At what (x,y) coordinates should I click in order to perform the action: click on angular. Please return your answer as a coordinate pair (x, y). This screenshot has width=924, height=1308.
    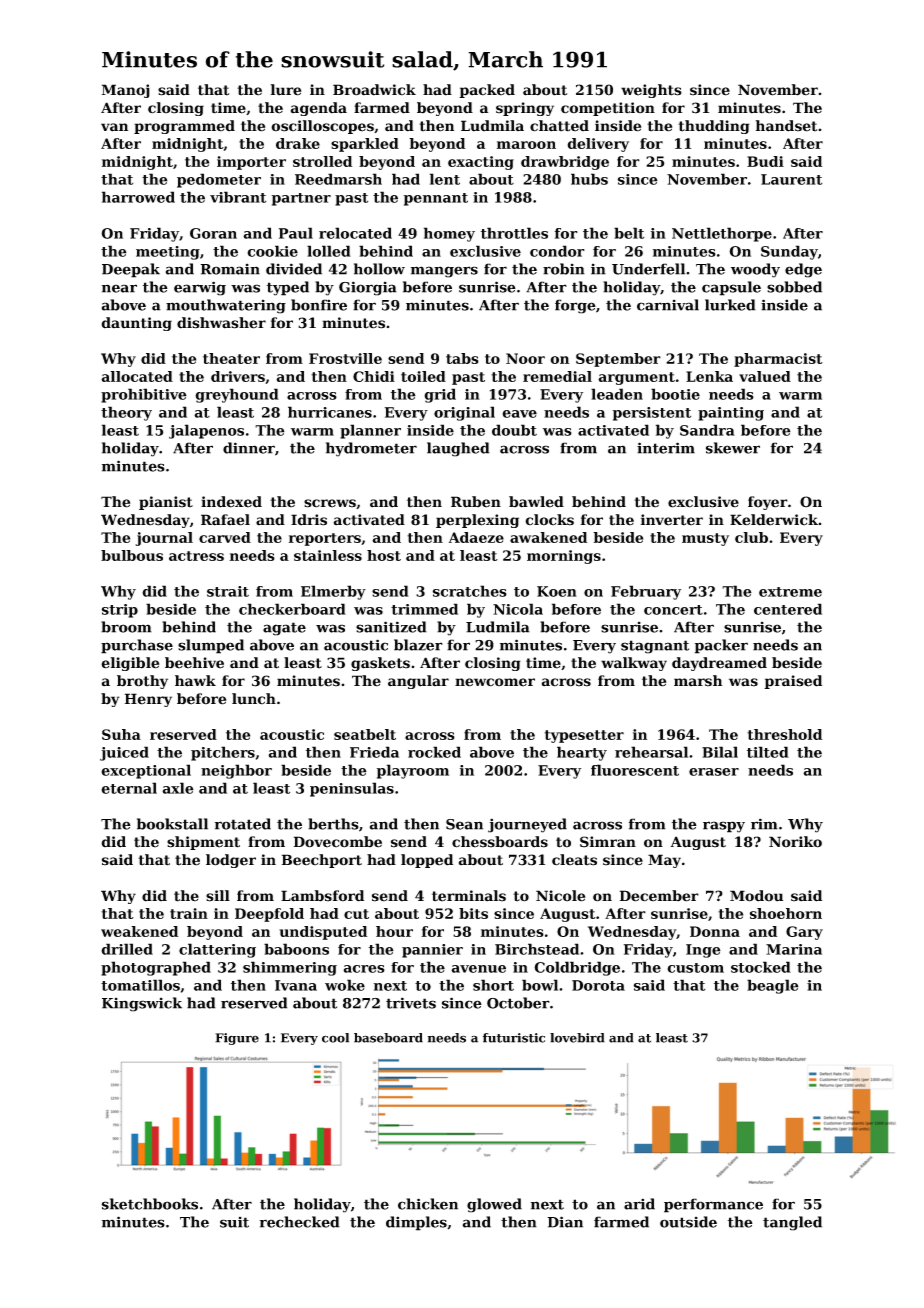
    Looking at the image, I should click on (418, 682).
